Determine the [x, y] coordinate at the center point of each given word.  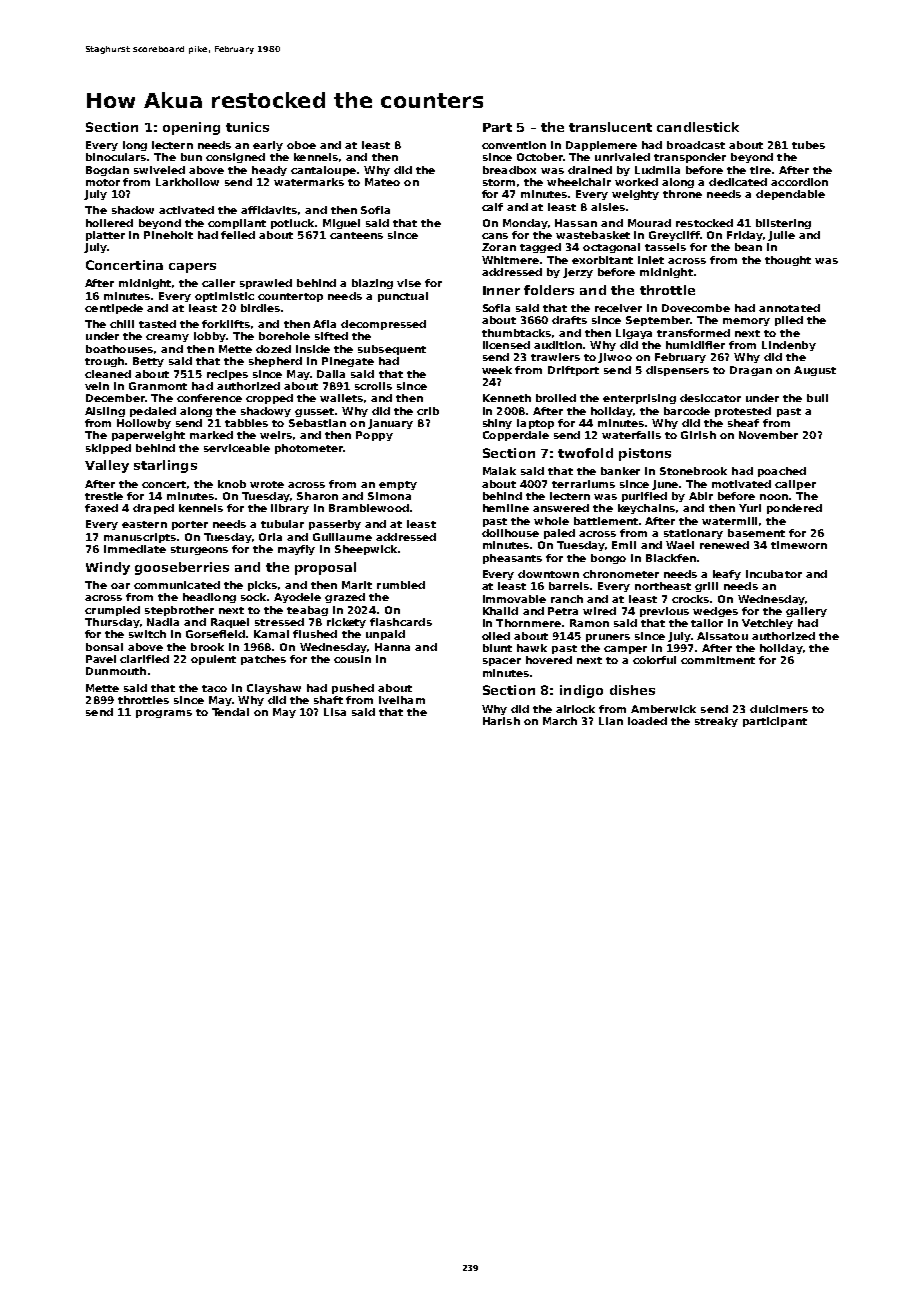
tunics [247, 127]
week [497, 370]
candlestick [698, 127]
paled [559, 534]
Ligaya [634, 334]
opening [191, 128]
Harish [501, 721]
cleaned [108, 374]
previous [664, 612]
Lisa [335, 712]
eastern [144, 524]
